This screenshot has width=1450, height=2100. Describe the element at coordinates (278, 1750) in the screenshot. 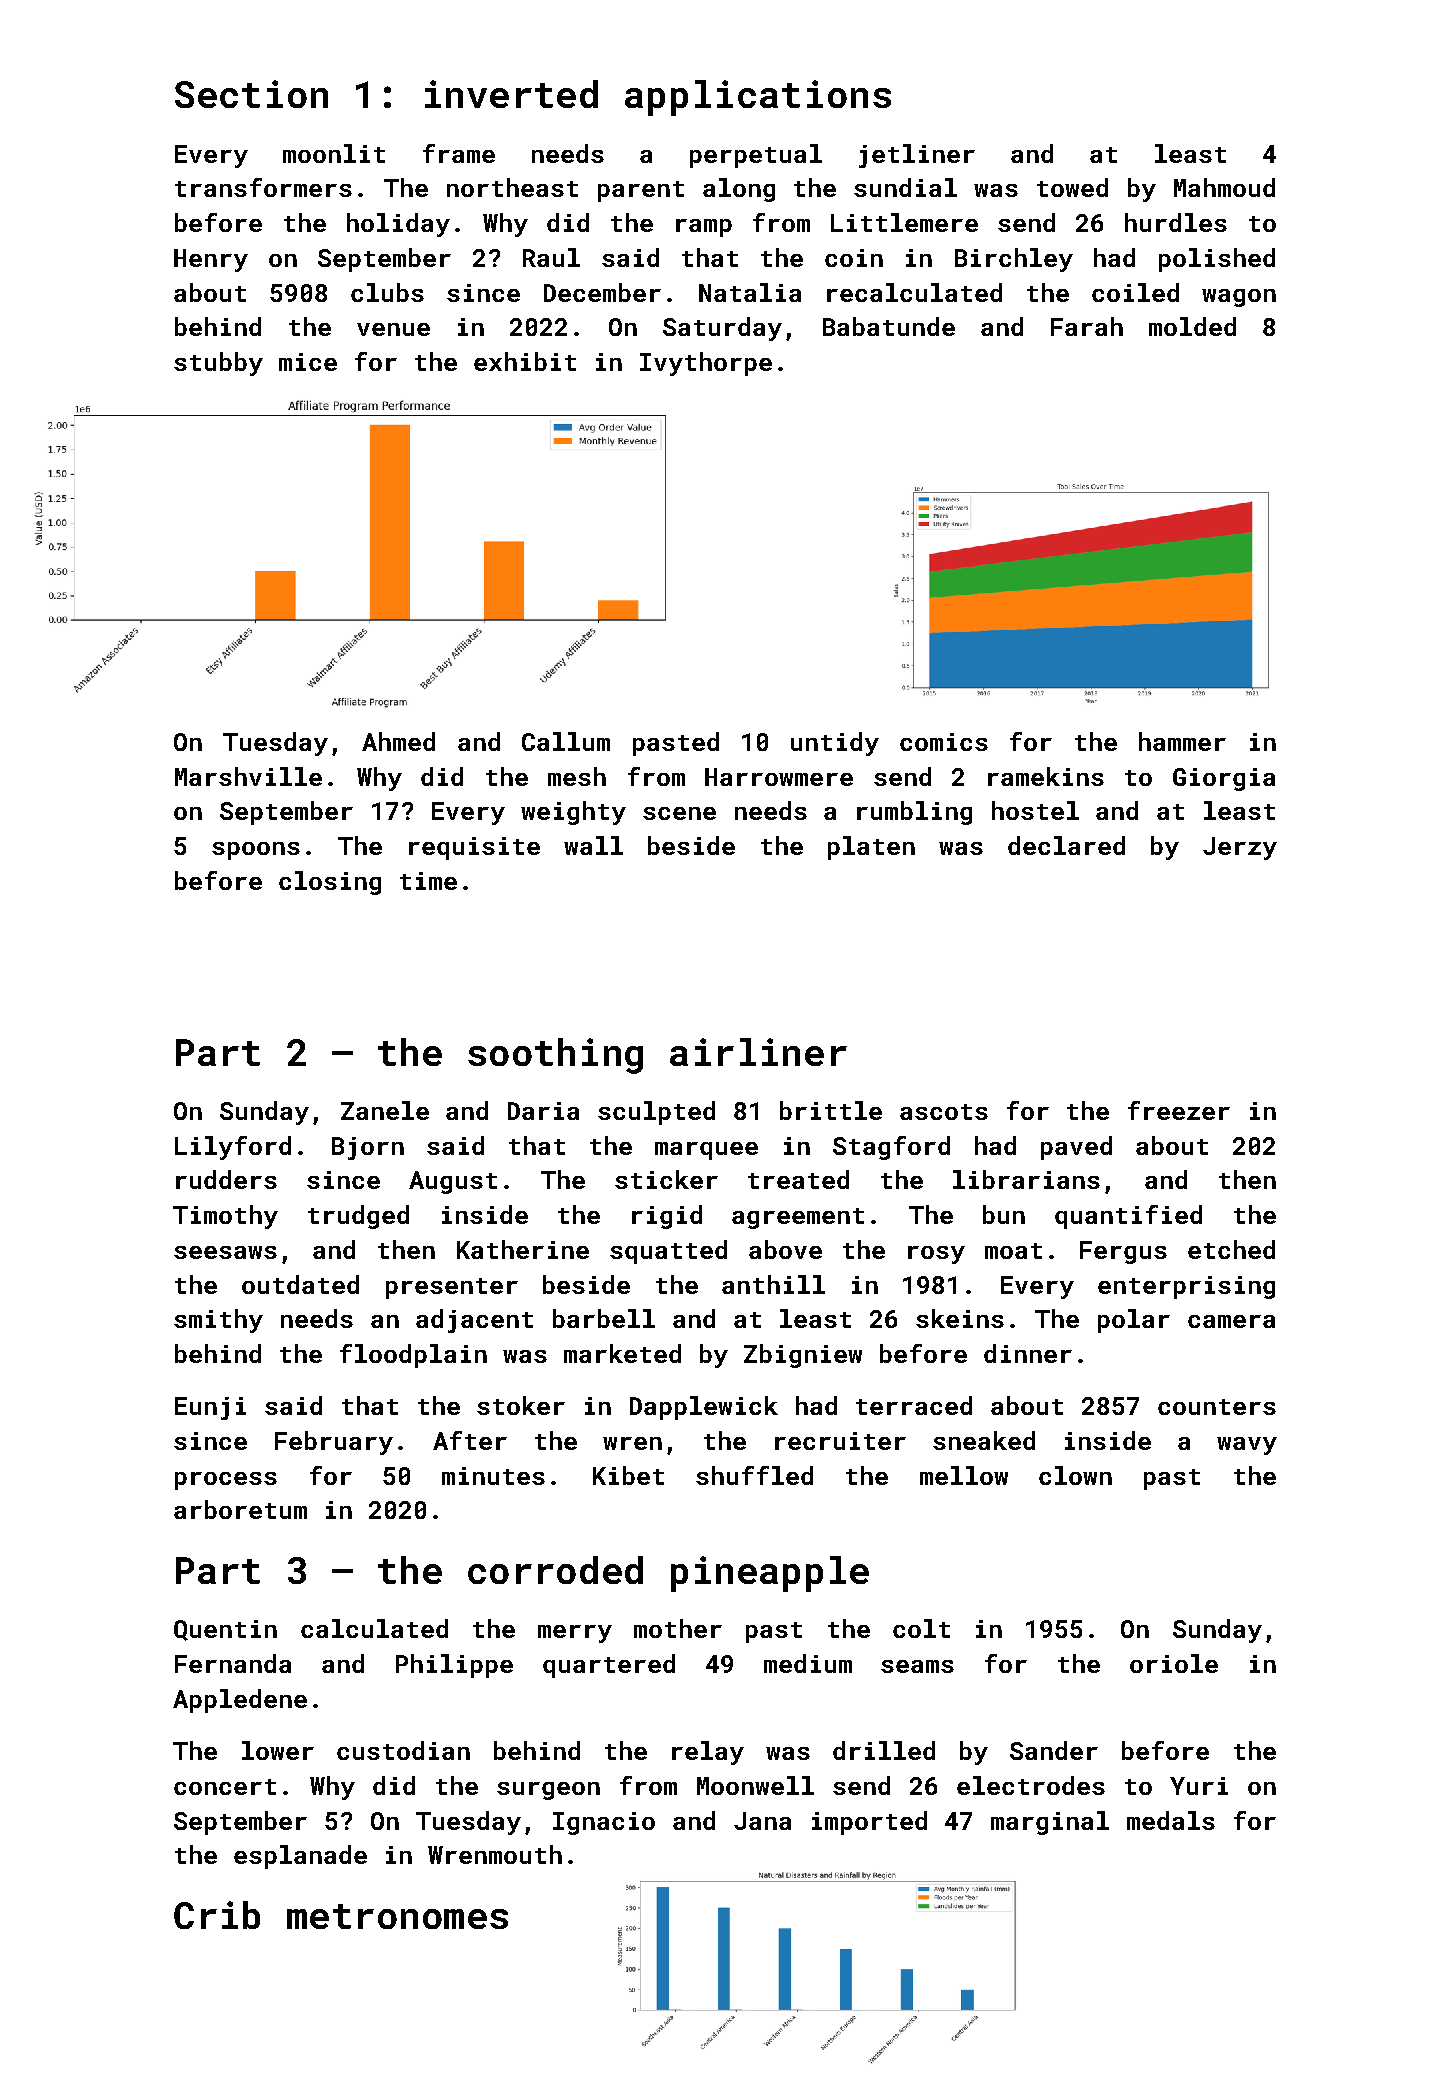

I see `lower` at that location.
